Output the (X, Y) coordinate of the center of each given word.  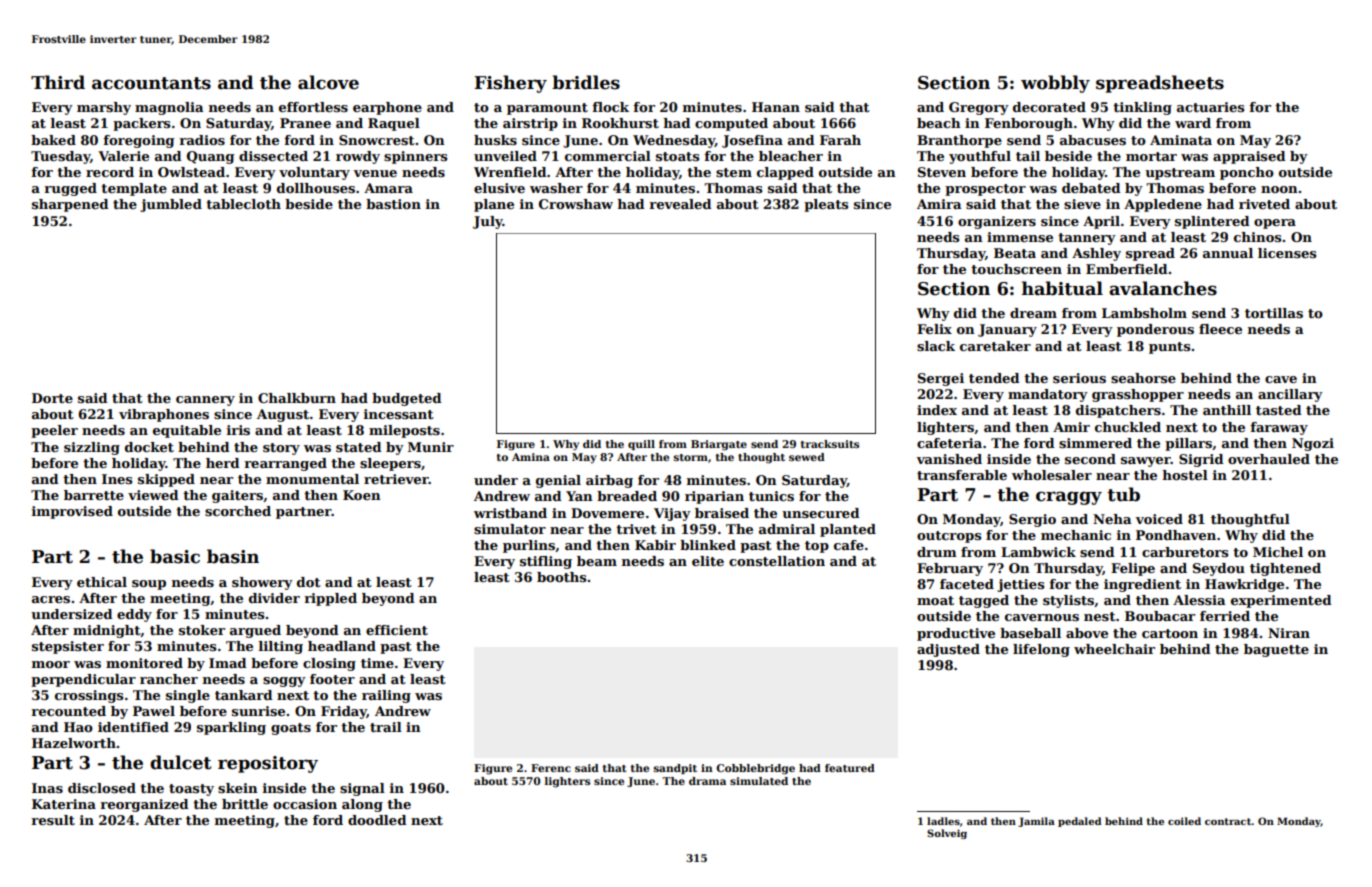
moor (51, 664)
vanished (949, 459)
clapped (785, 173)
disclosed (102, 788)
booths (561, 577)
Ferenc (551, 768)
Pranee (305, 123)
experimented (1281, 601)
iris (238, 430)
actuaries (1210, 107)
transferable (962, 475)
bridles (586, 82)
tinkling (1142, 108)
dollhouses (316, 188)
